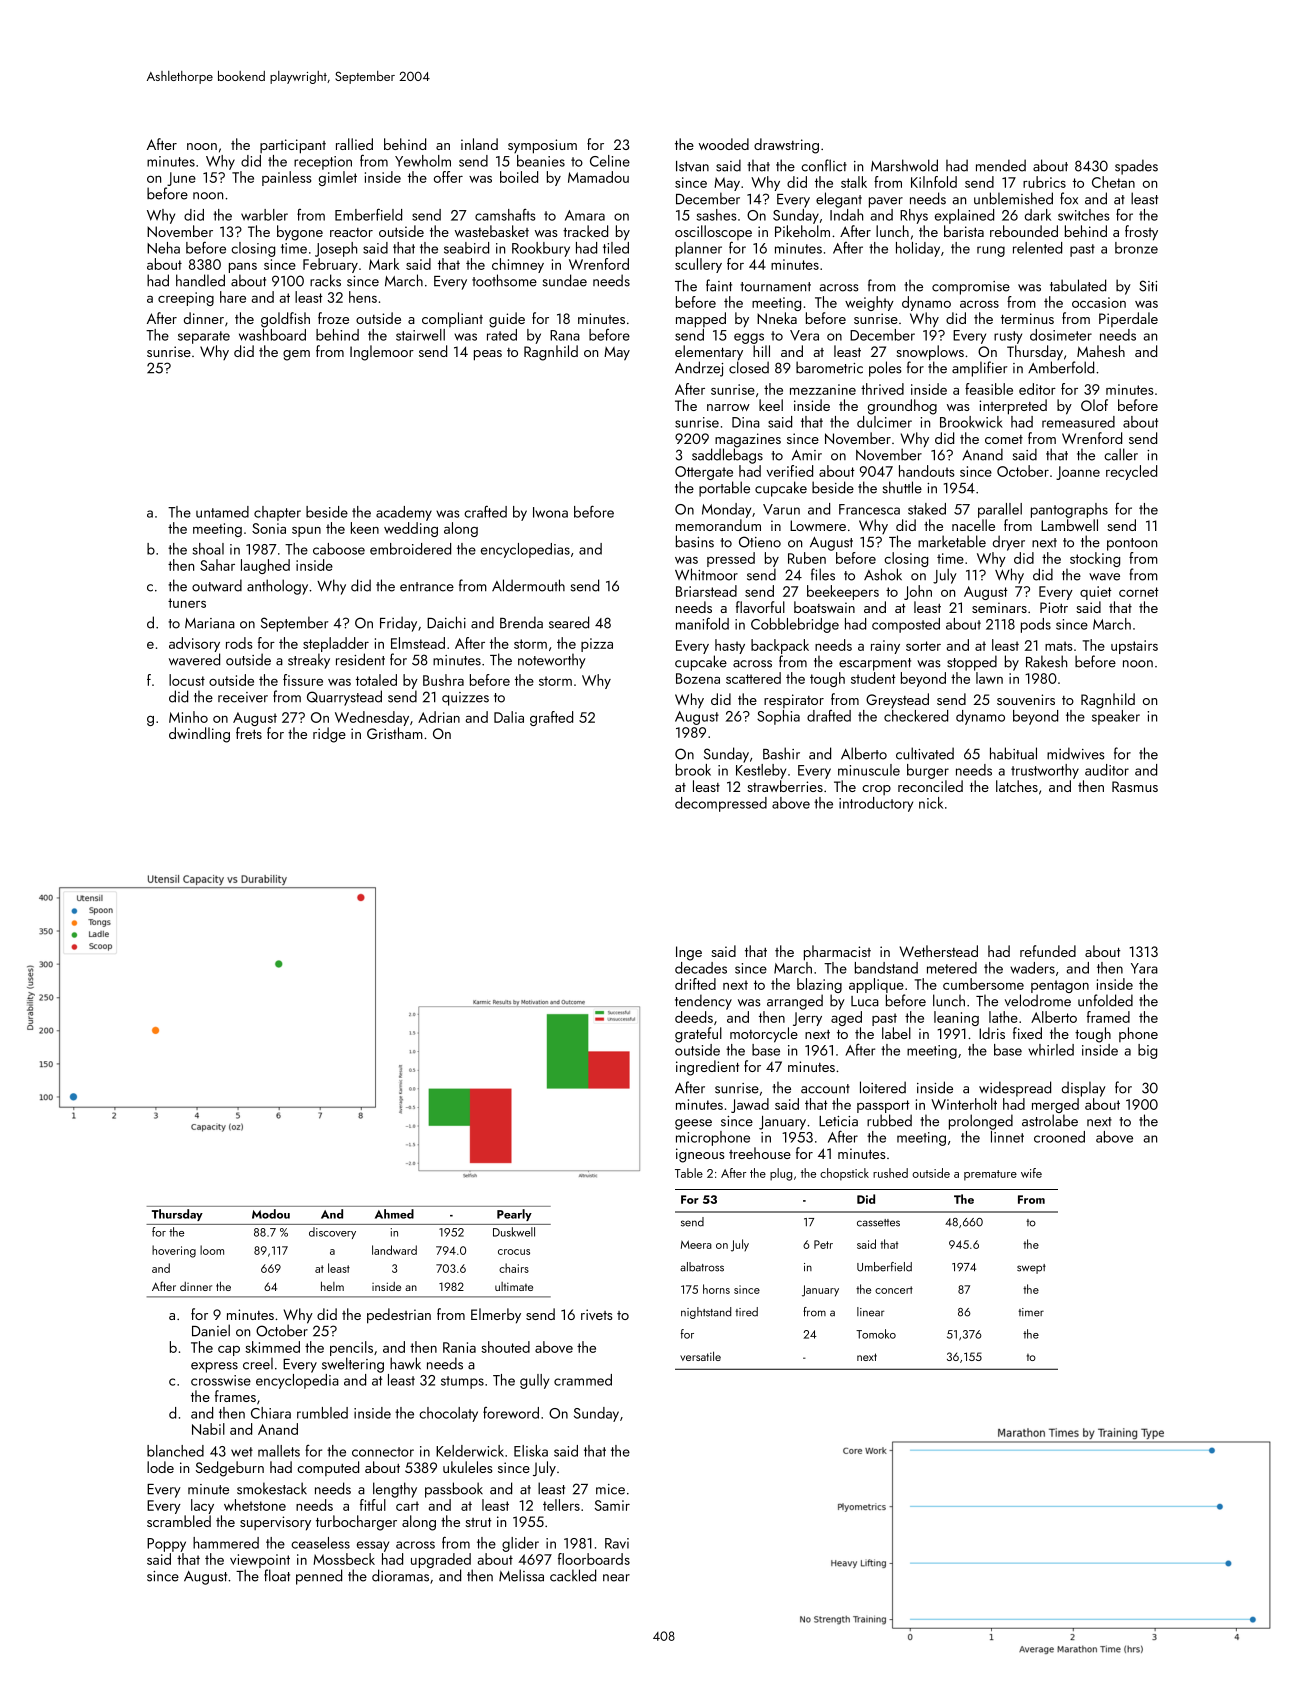 The height and width of the screenshot is (1689, 1305). Describe the element at coordinates (698, 1035) in the screenshot. I see `grateful` at that location.
